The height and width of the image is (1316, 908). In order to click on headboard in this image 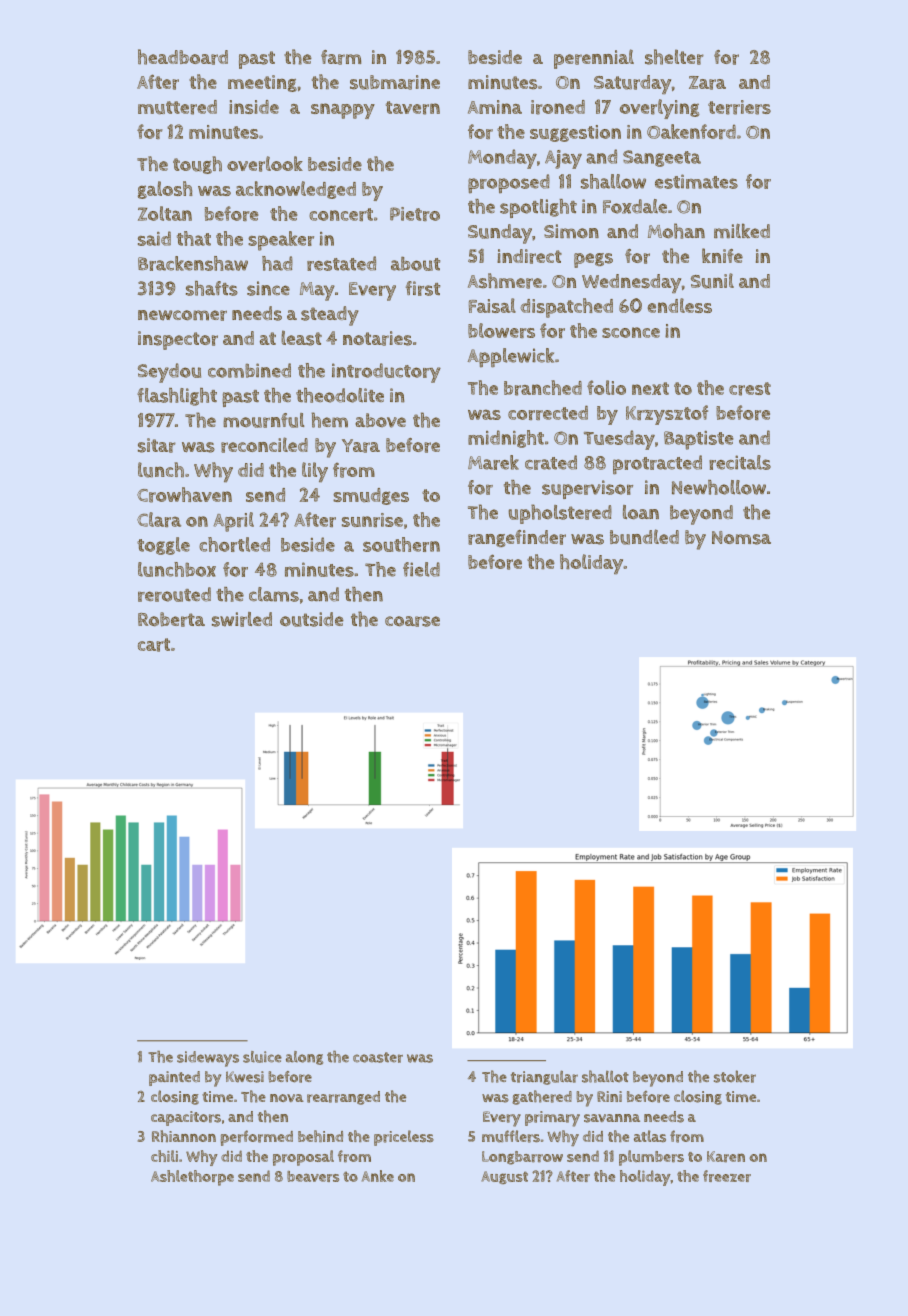, I will do `click(183, 57)`.
